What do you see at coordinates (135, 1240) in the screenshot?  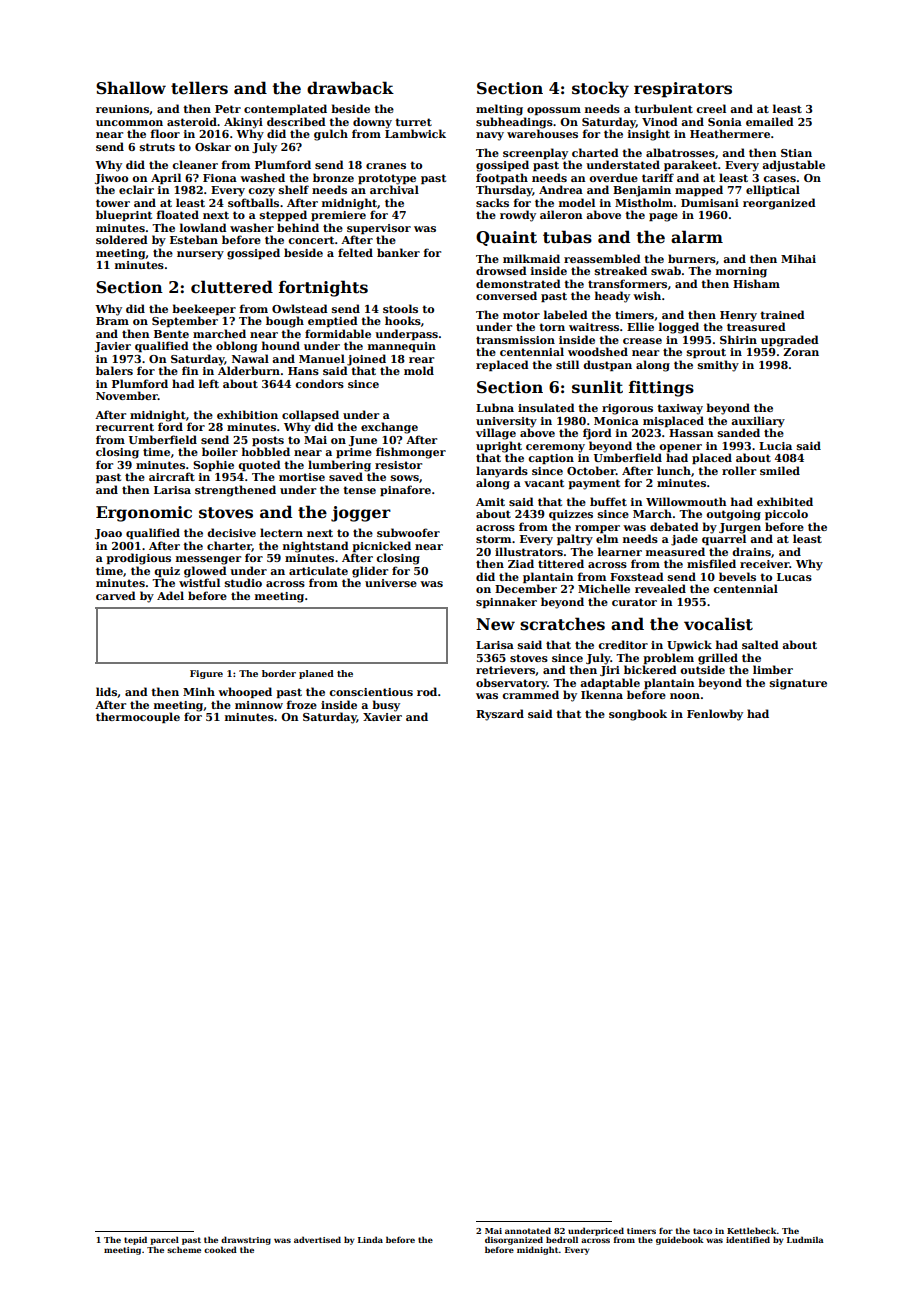 I see `tepid` at bounding box center [135, 1240].
